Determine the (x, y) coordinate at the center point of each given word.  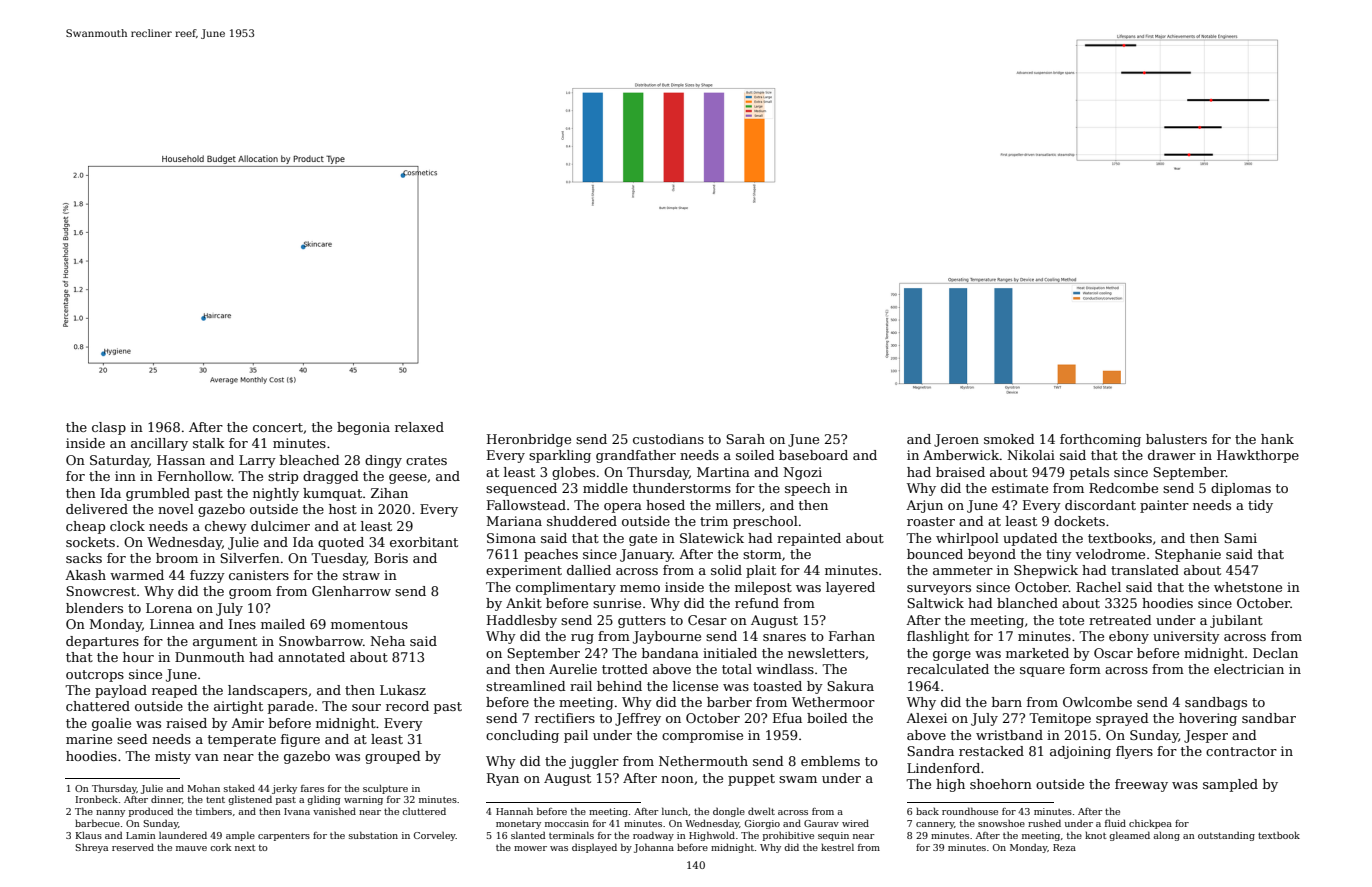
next (245, 848)
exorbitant (424, 542)
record (407, 706)
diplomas (1241, 489)
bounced (935, 554)
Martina (723, 472)
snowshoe (1001, 823)
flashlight (938, 637)
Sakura (850, 686)
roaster (931, 521)
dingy (383, 461)
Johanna (654, 848)
